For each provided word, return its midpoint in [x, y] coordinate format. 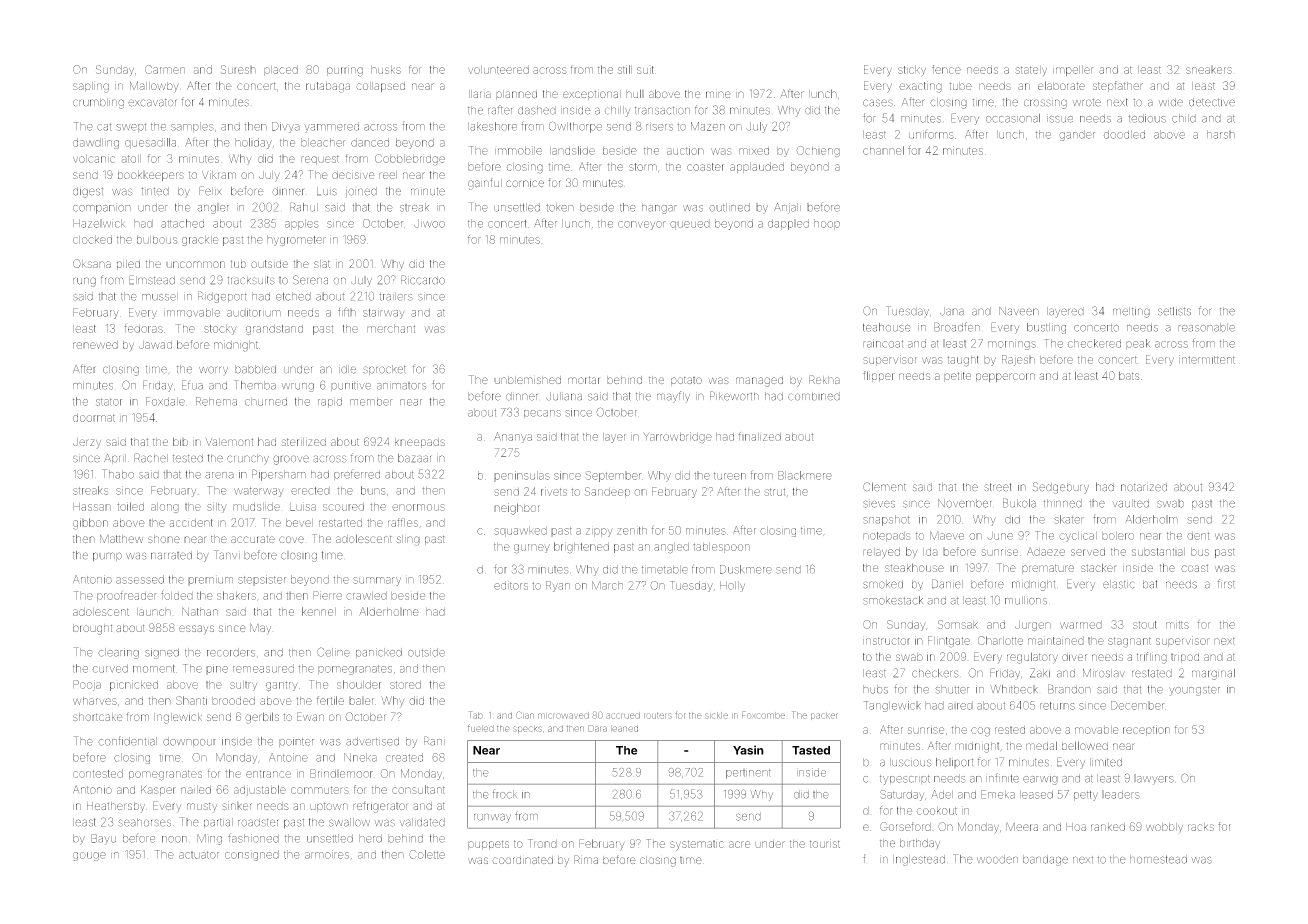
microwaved [563, 715]
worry [213, 370]
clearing [118, 653]
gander [1077, 135]
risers [659, 126]
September [613, 476]
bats [1129, 375]
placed [281, 71]
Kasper [158, 791]
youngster [1194, 691]
